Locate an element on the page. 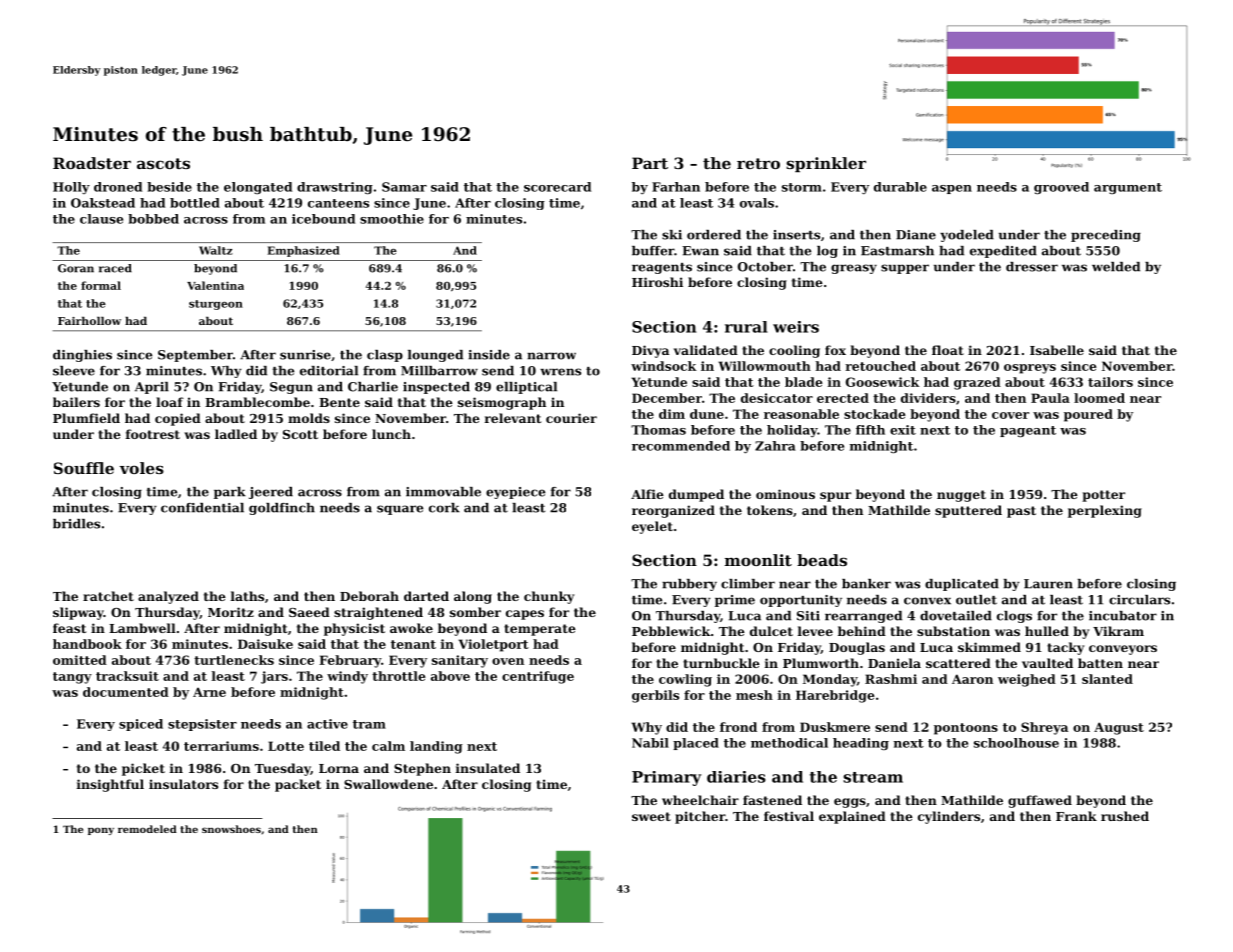  Isabelle is located at coordinates (1057, 350).
